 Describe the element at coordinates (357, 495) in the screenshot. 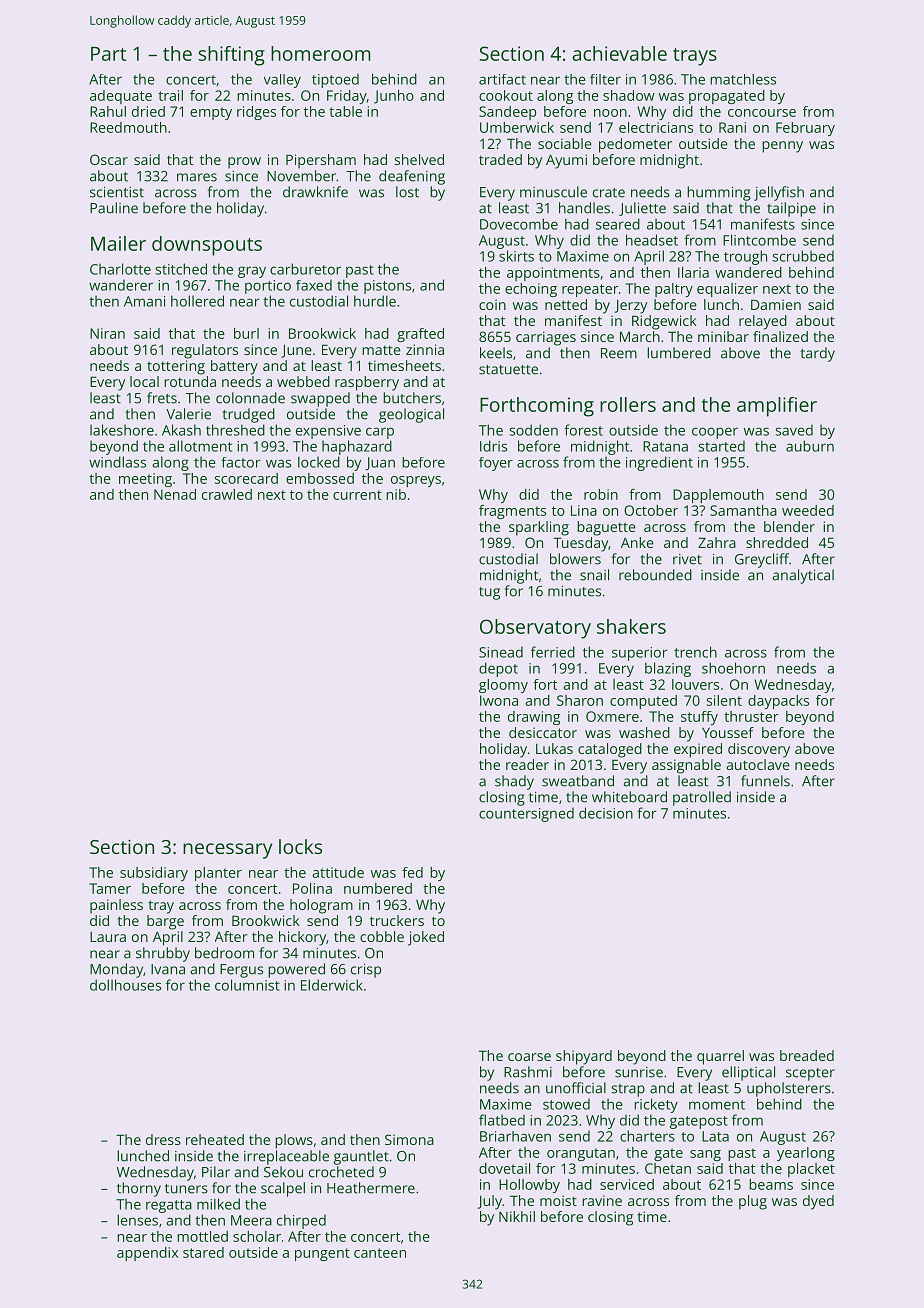

I see `current` at that location.
